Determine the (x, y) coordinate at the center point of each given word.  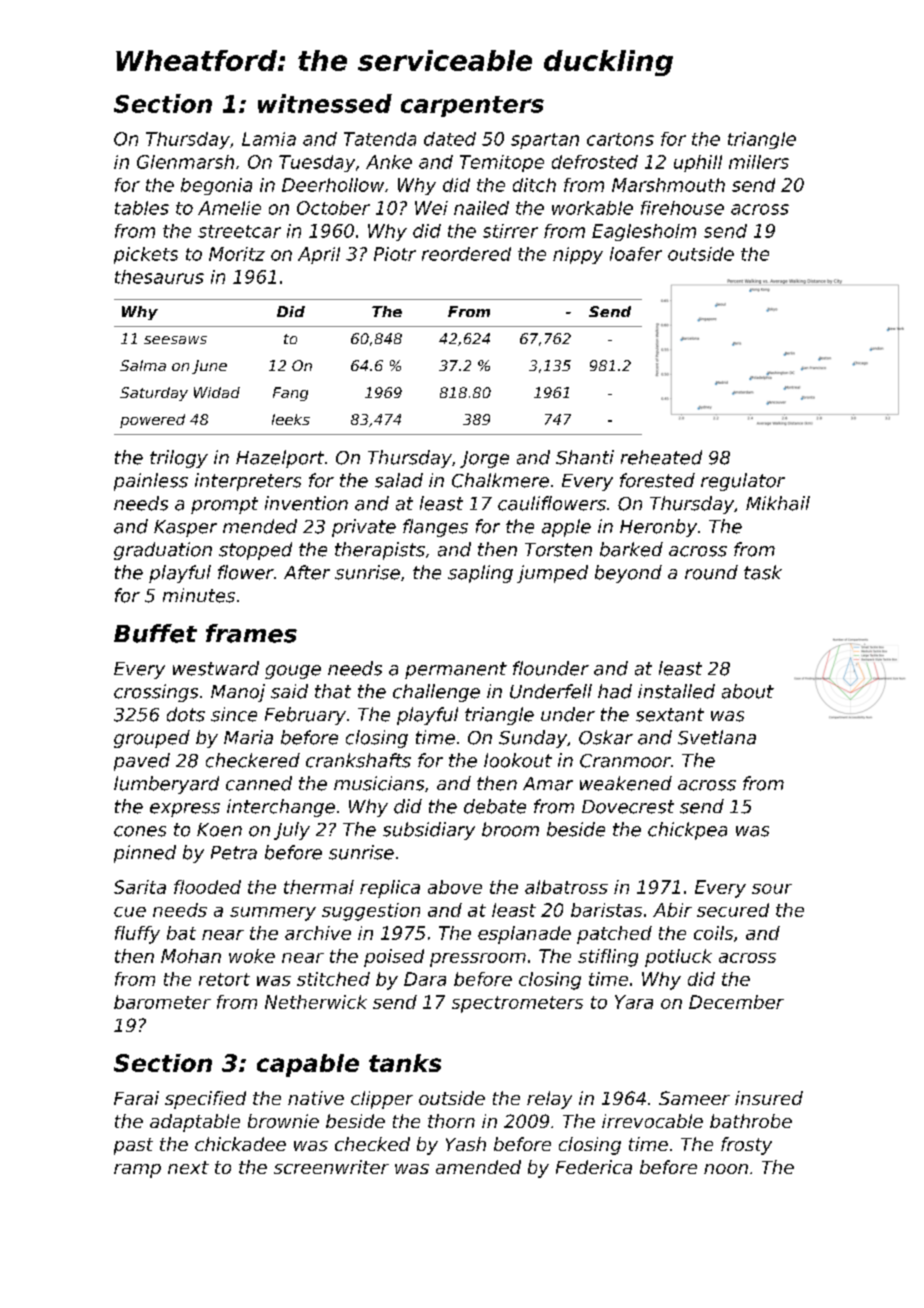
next (188, 1167)
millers (759, 162)
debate (495, 806)
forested (657, 480)
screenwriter (331, 1167)
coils (713, 933)
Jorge (484, 459)
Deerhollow (333, 185)
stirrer (510, 231)
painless (151, 482)
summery (273, 914)
